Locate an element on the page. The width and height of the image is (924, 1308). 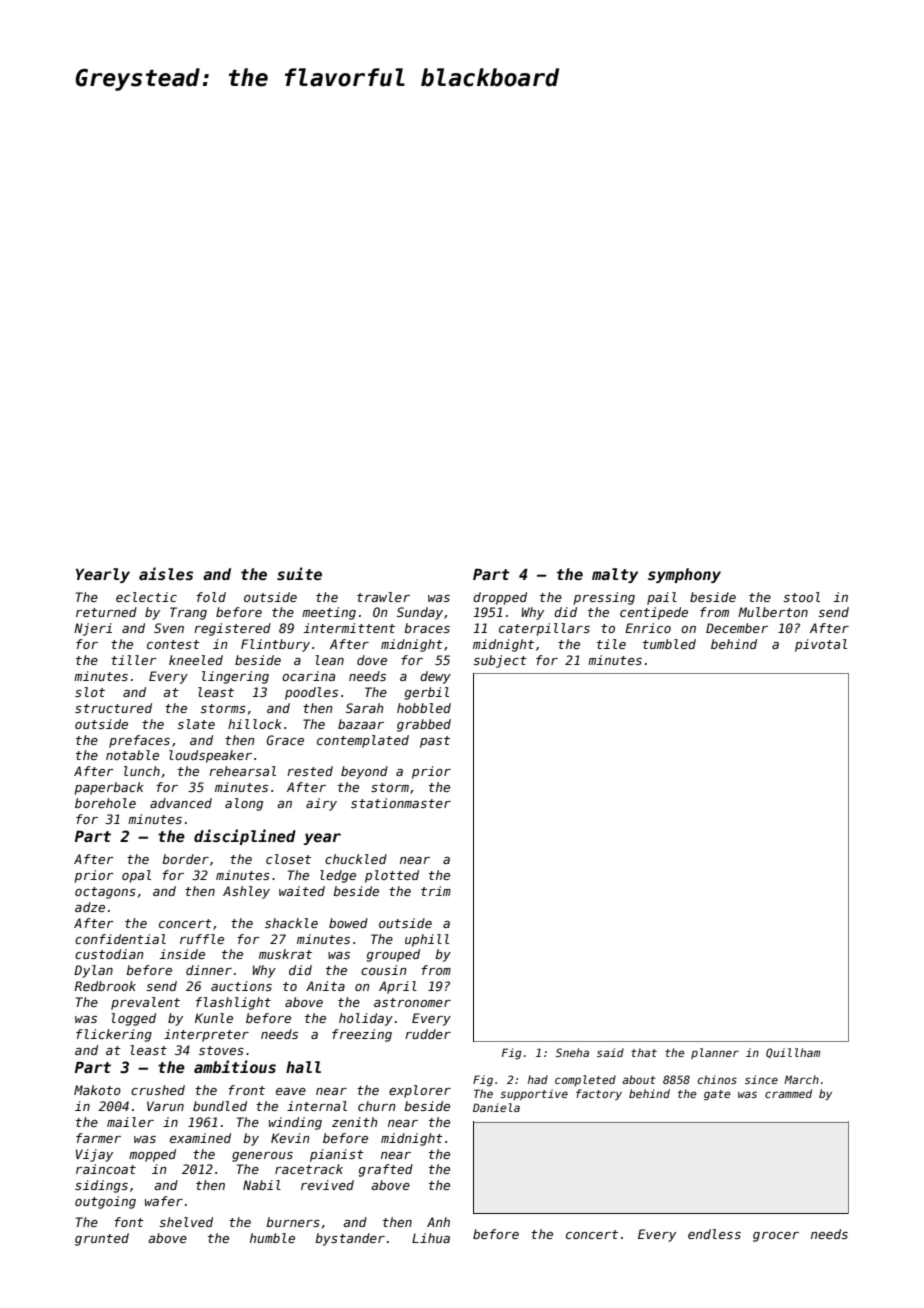
aisles is located at coordinates (166, 573).
